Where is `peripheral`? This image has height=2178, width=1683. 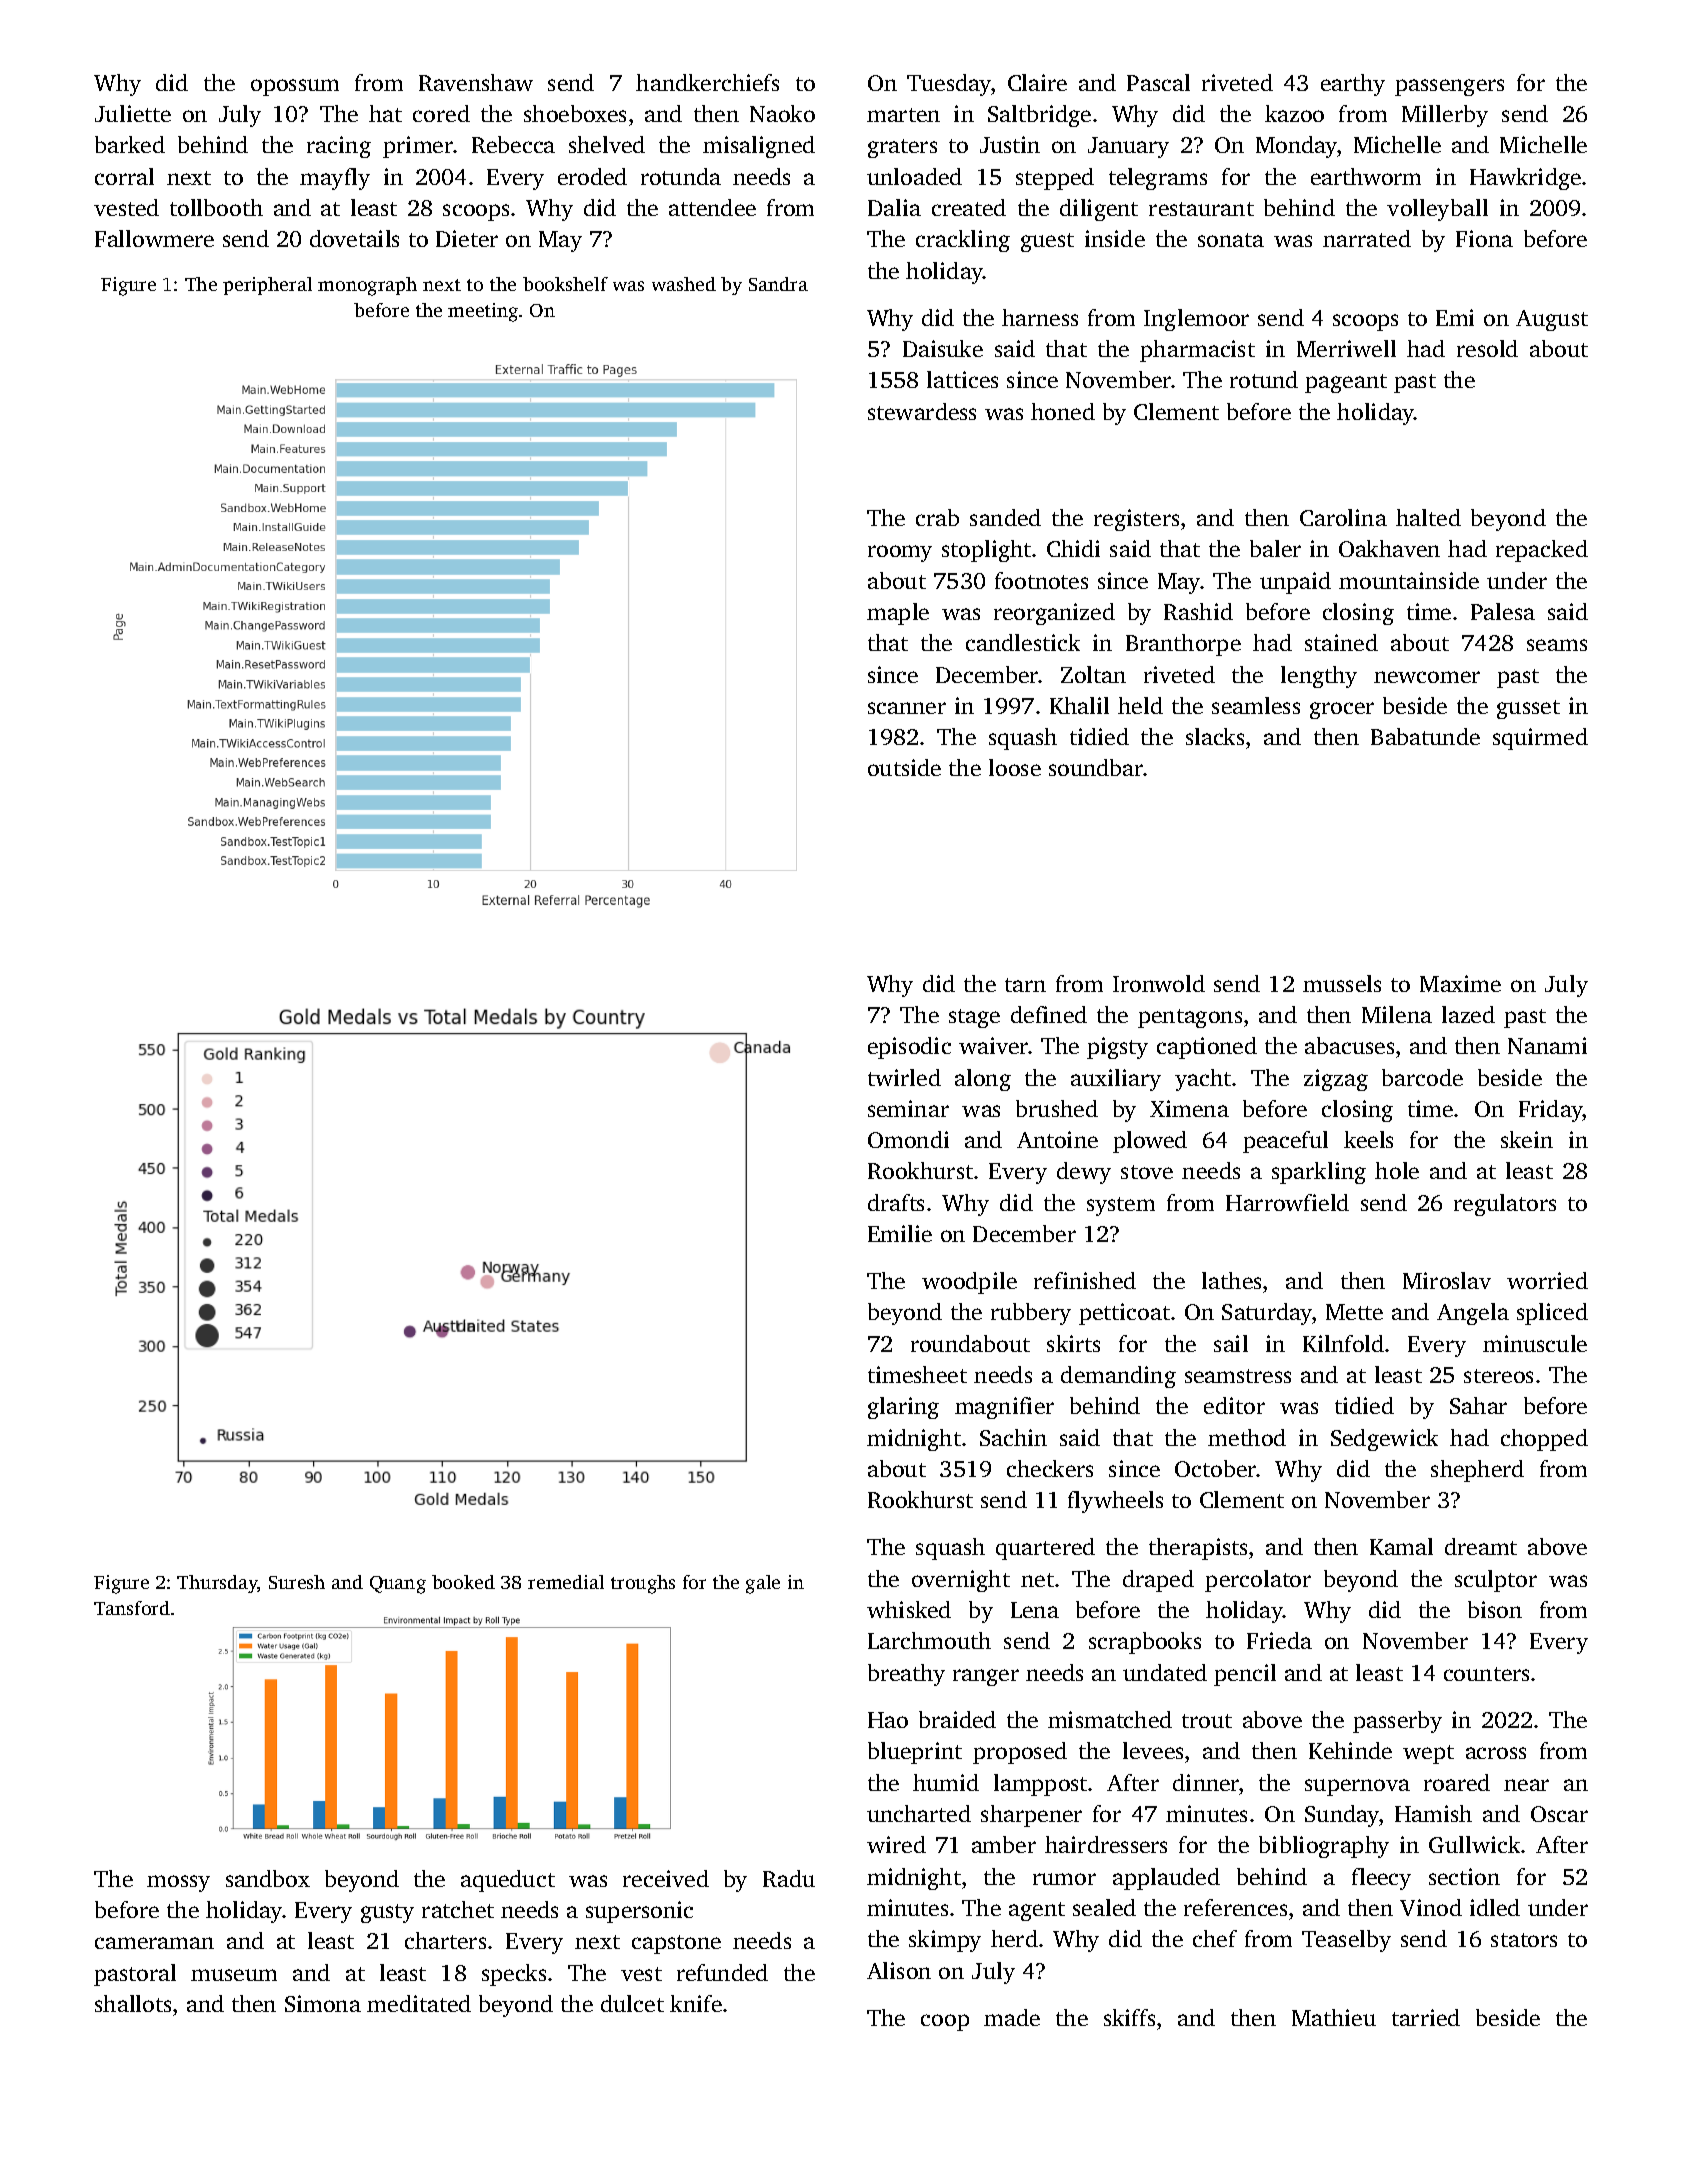 peripheral is located at coordinates (267, 286).
